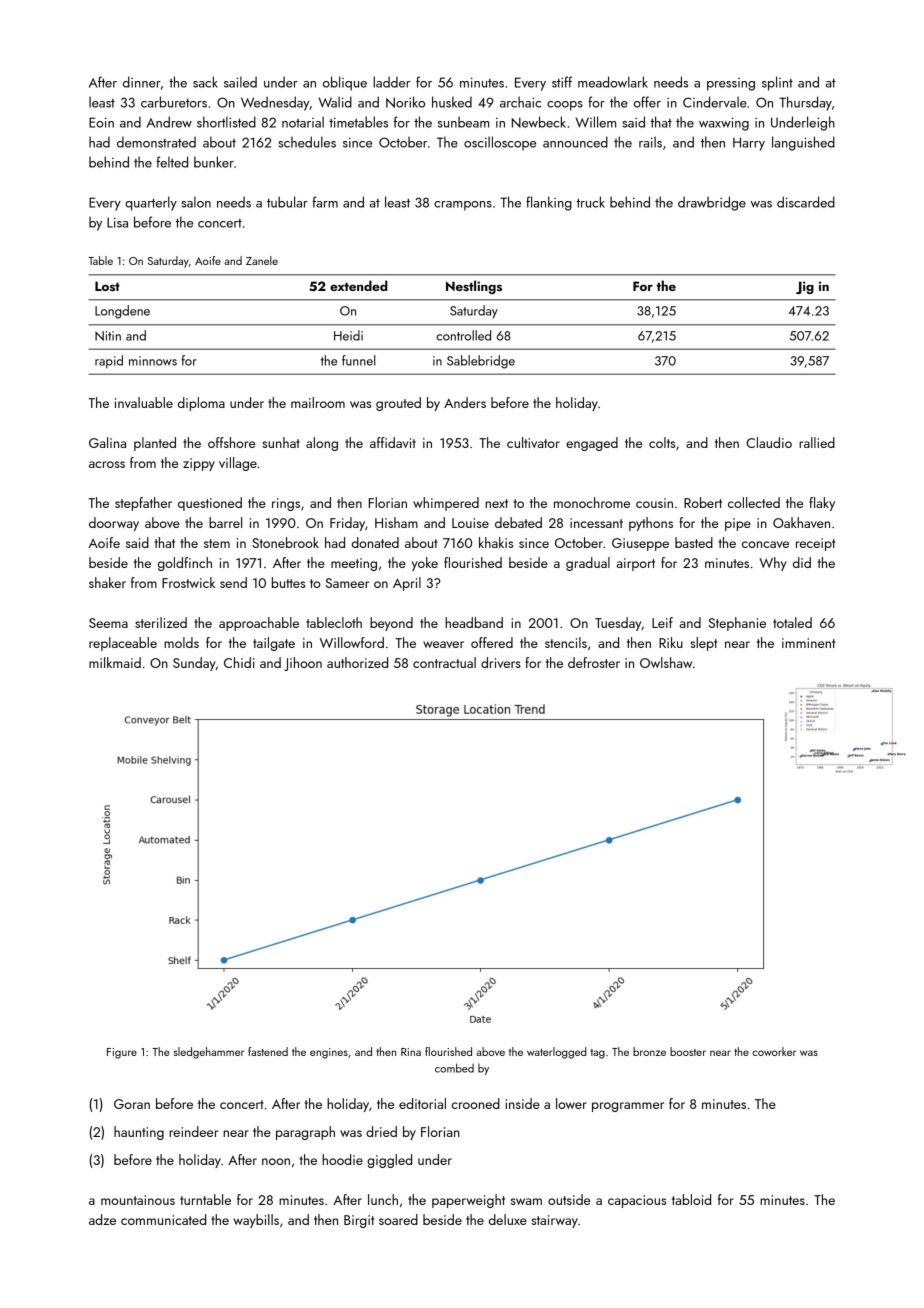  I want to click on bronze, so click(649, 1051).
